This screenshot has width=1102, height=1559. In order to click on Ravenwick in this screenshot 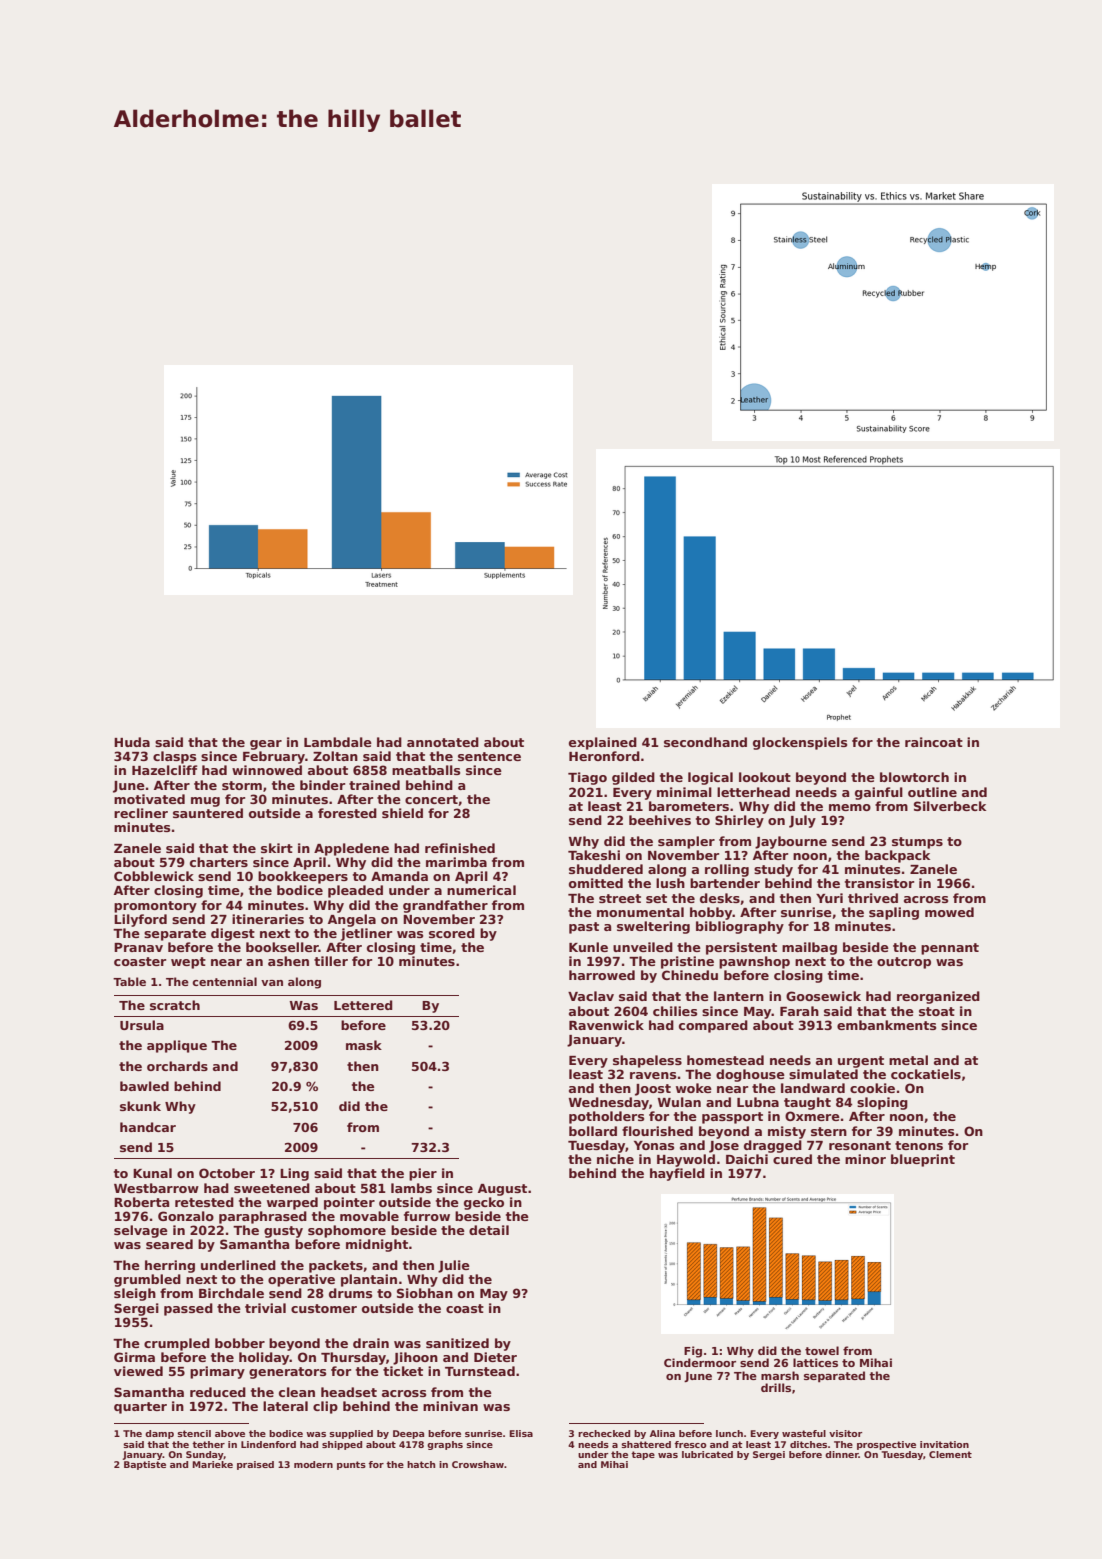, I will do `click(606, 1025)`.
